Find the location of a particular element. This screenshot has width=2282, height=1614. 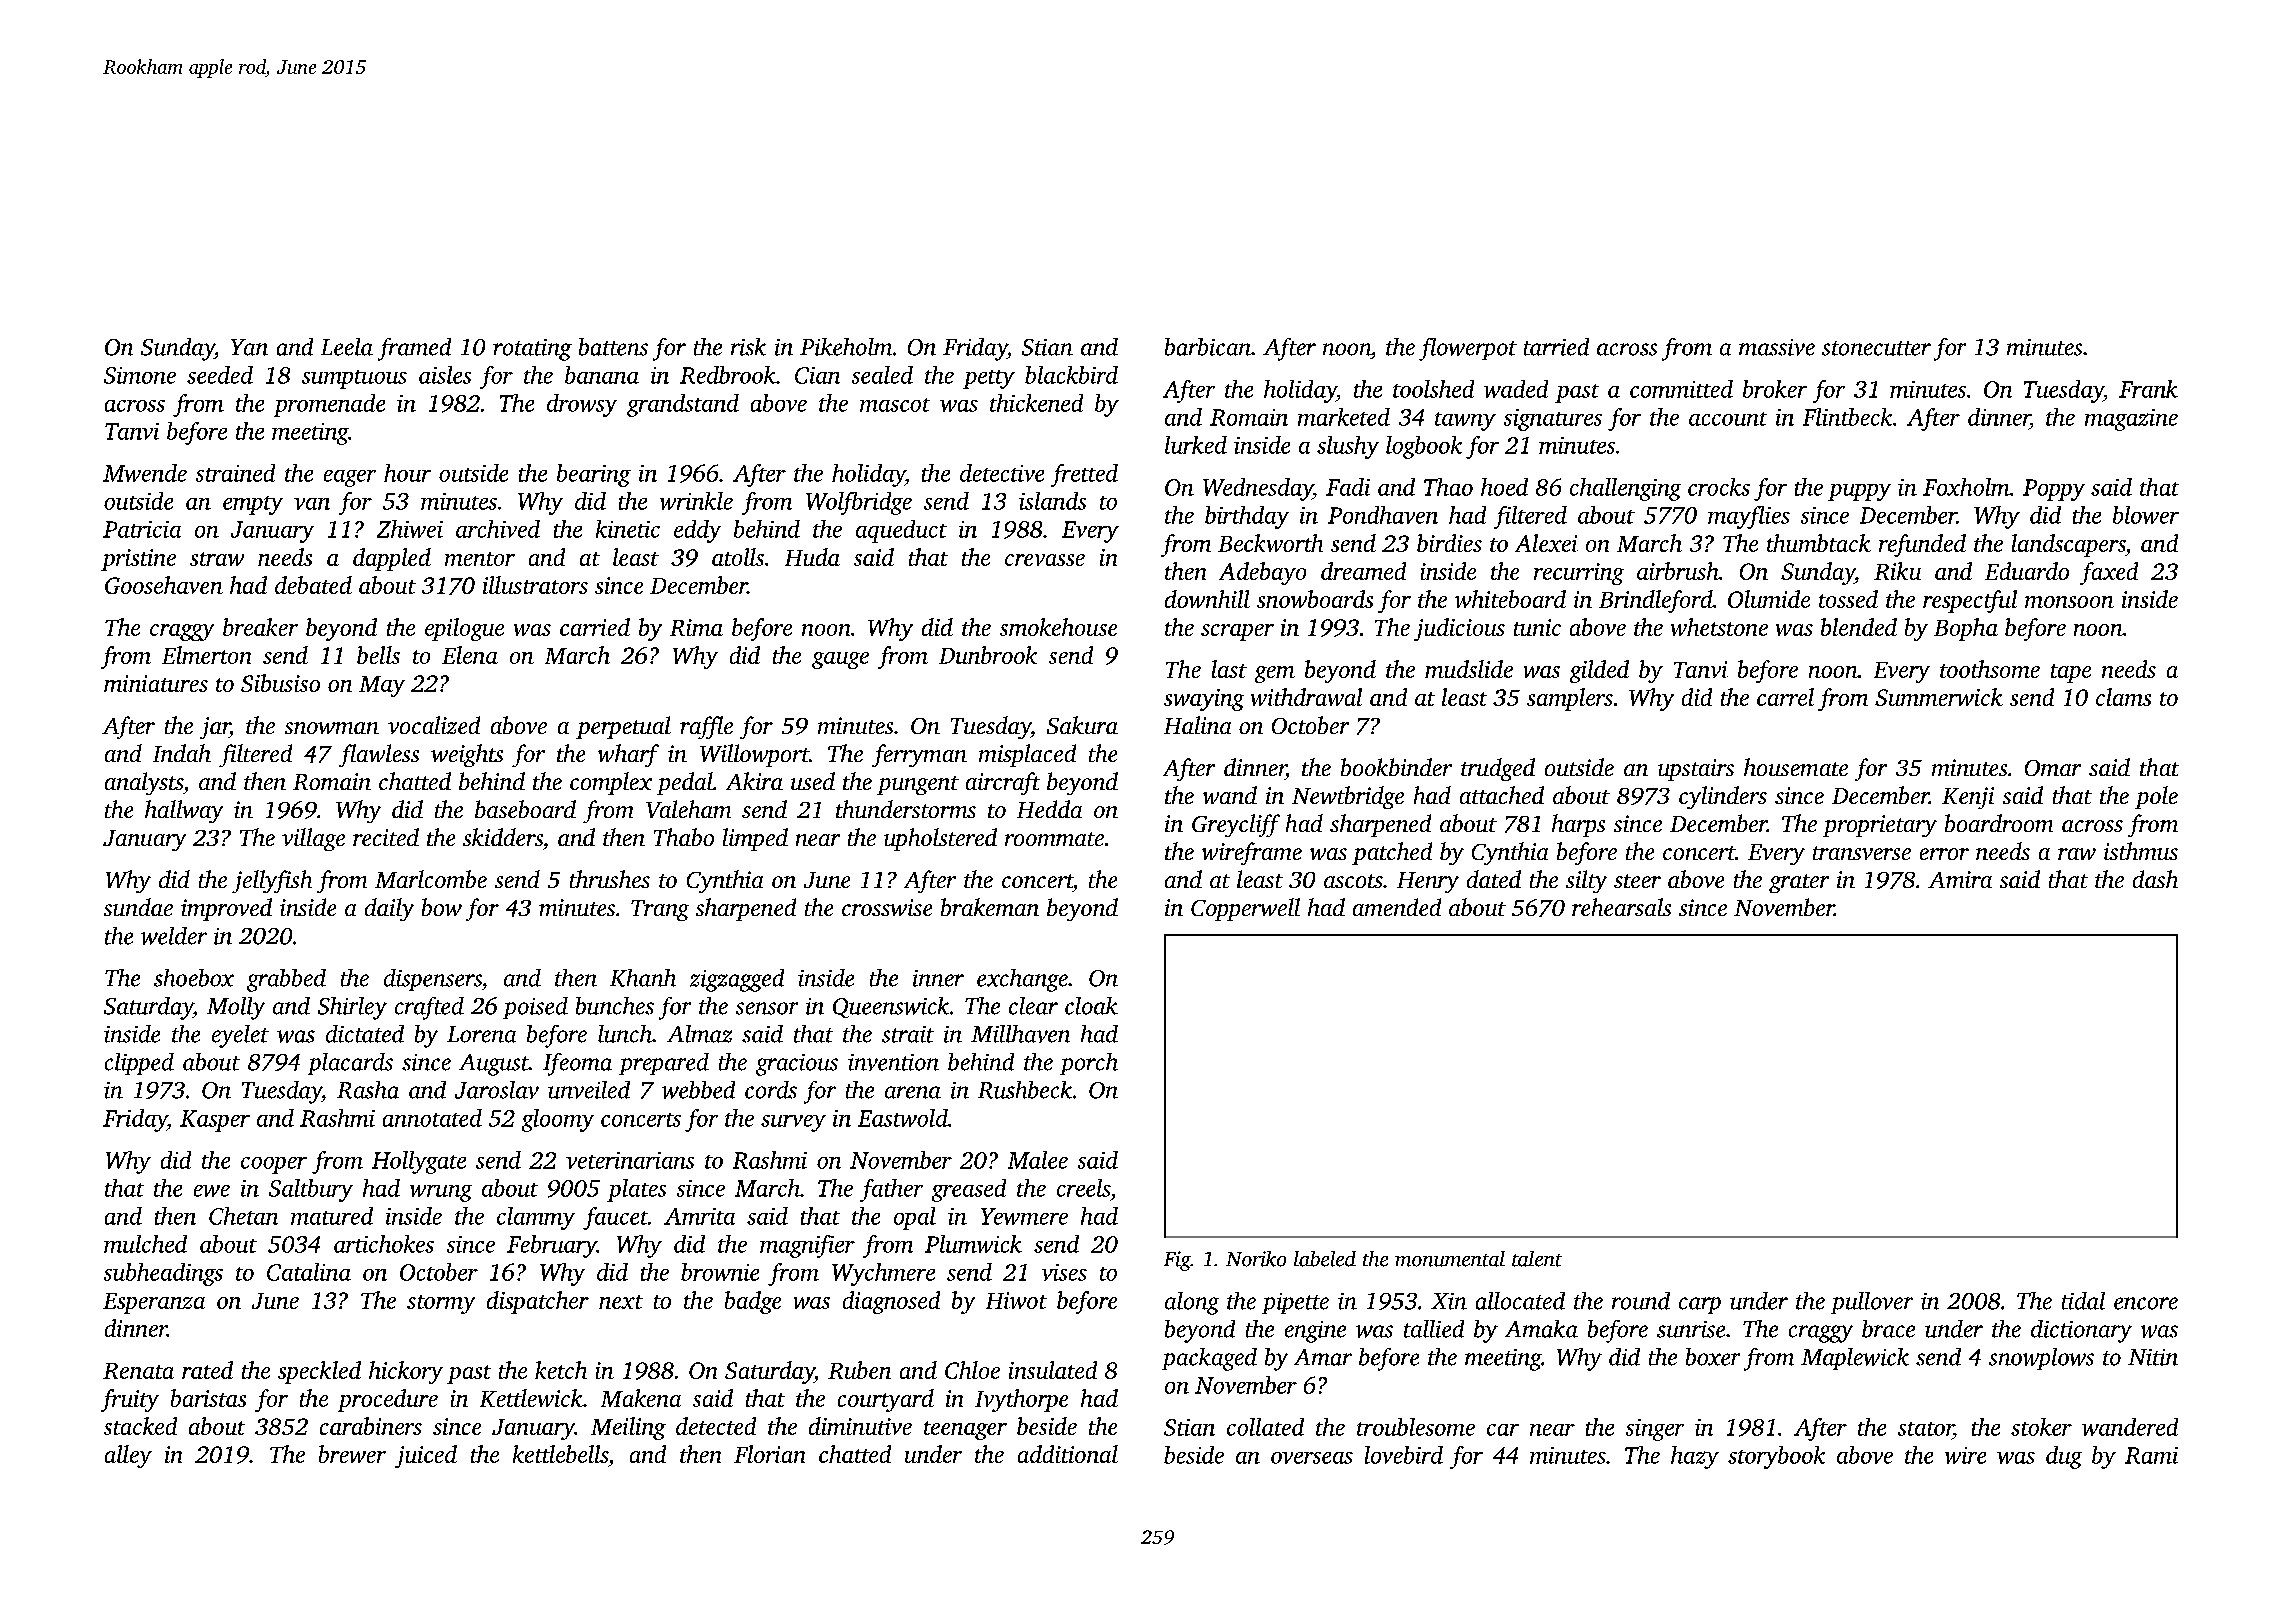

Hollygate is located at coordinates (419, 1162).
